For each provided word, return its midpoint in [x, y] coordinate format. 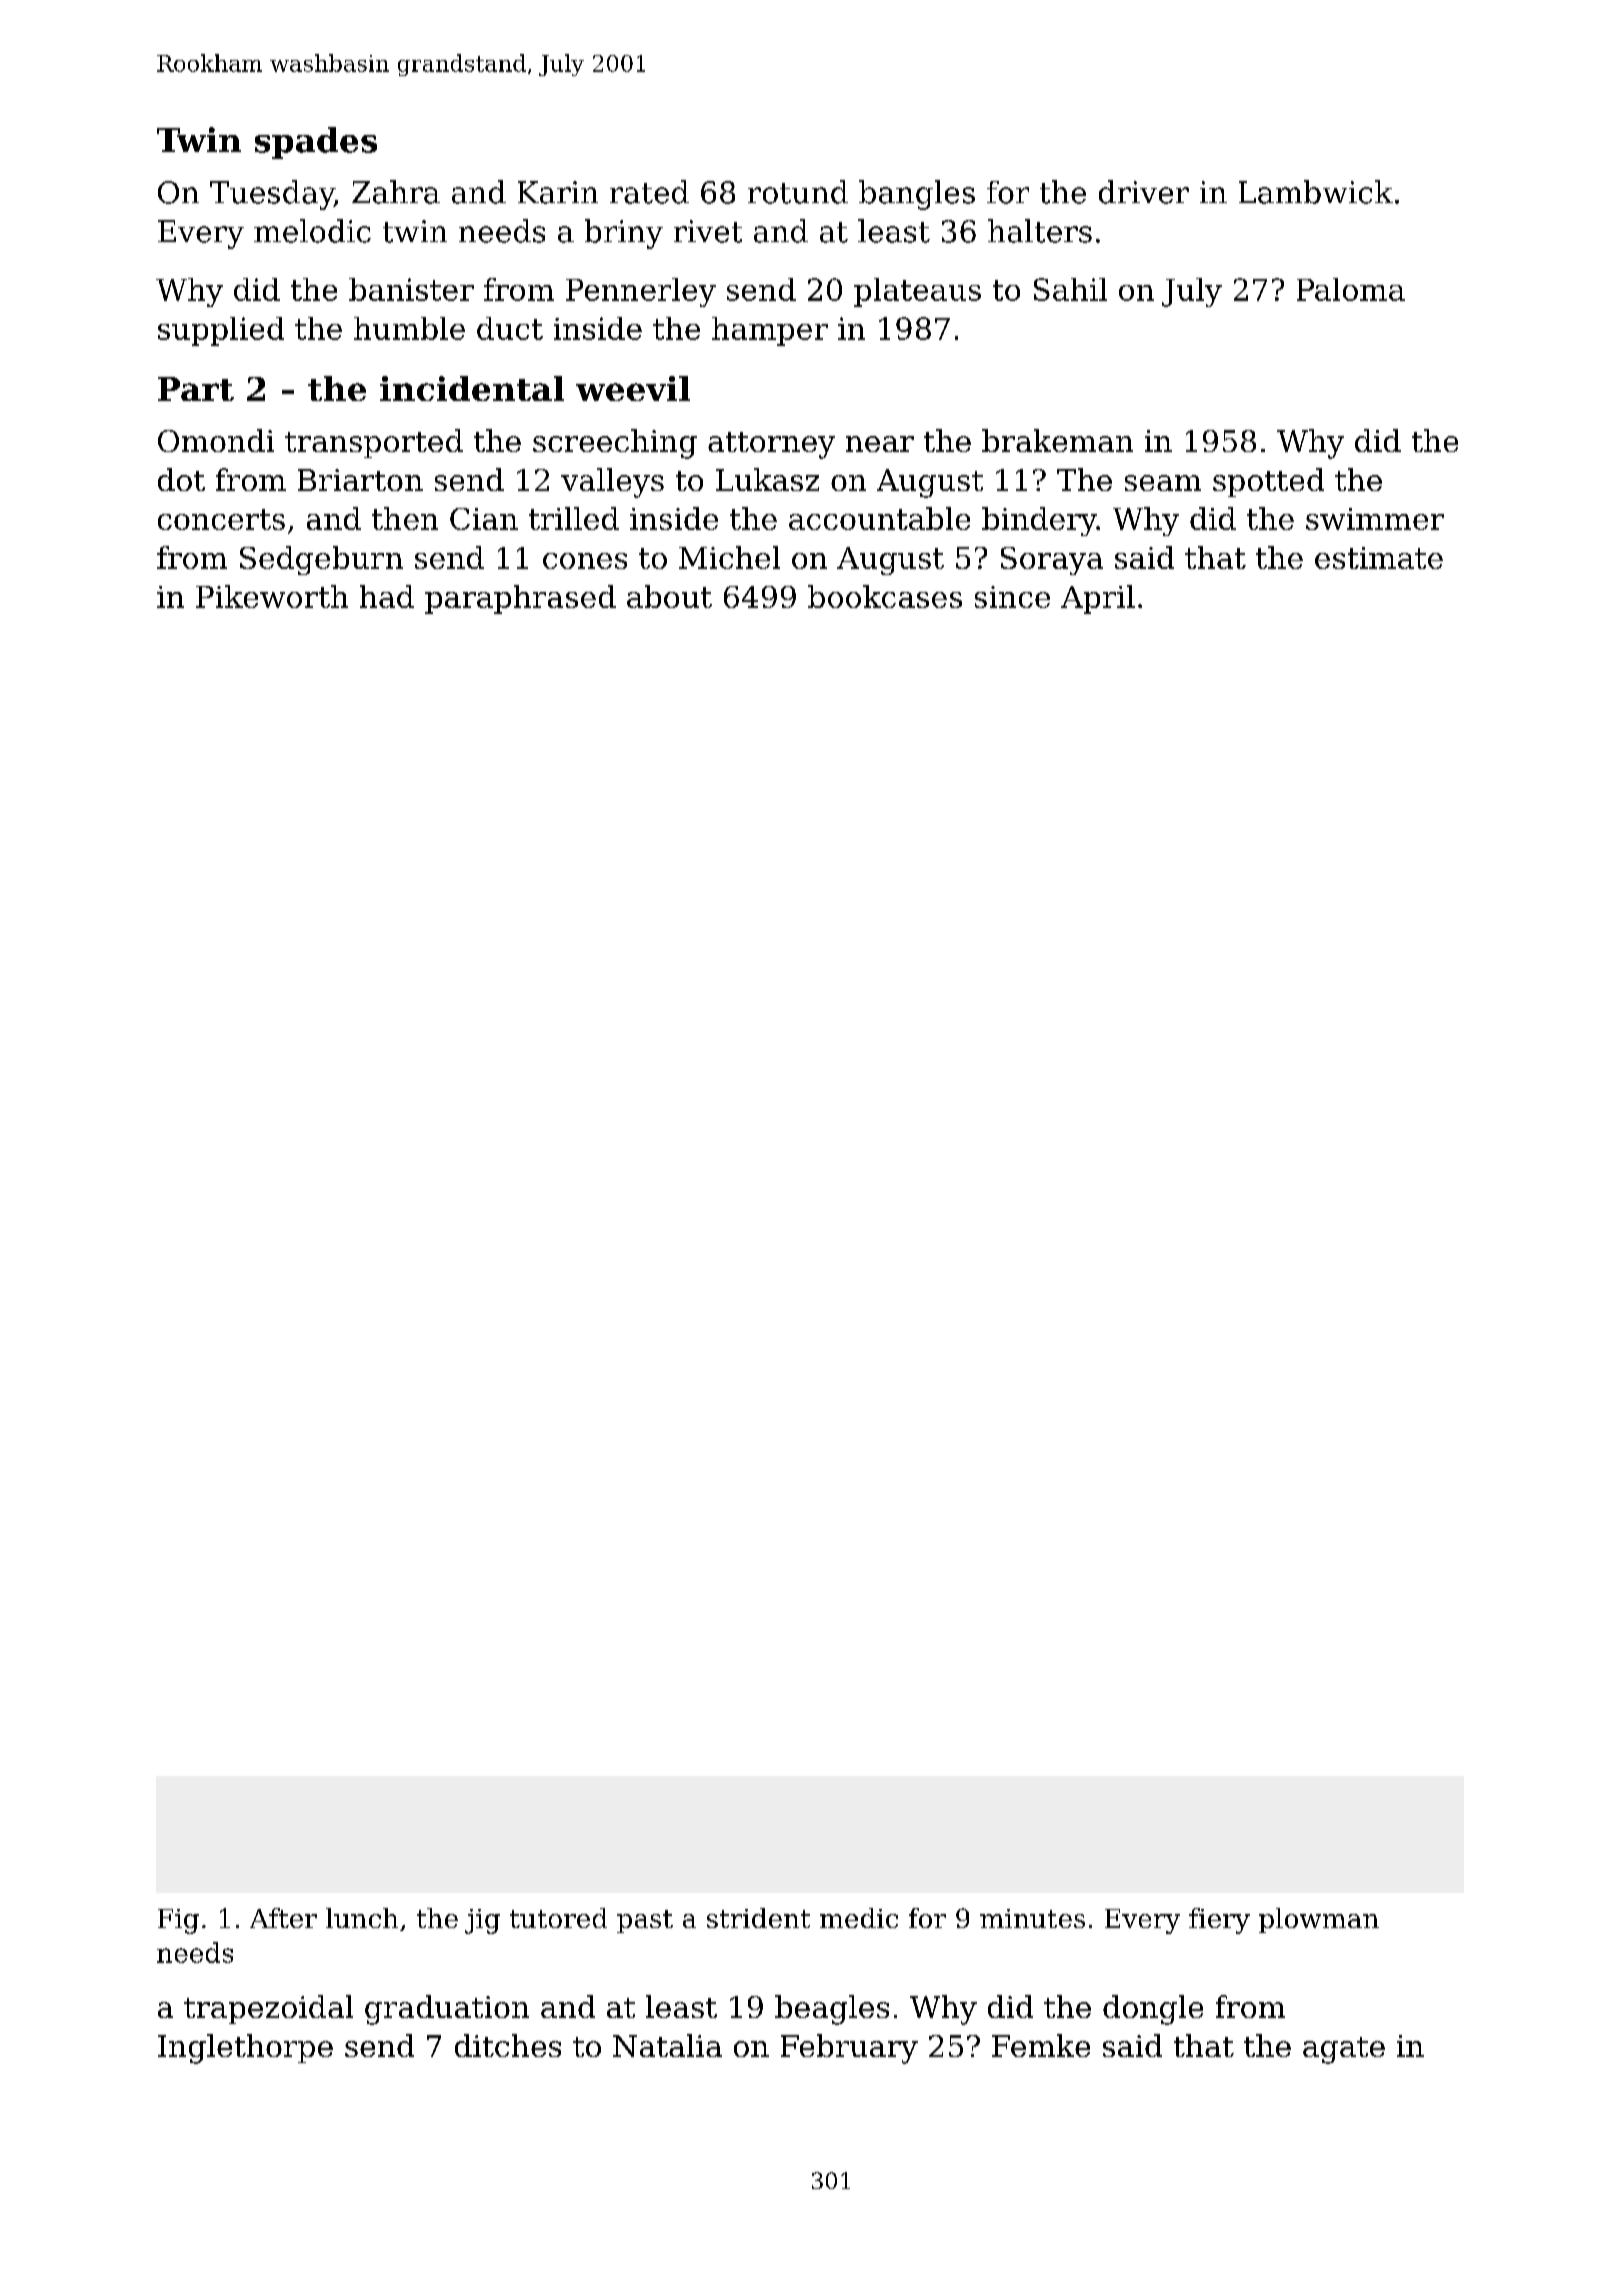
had [387, 596]
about [669, 596]
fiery [1219, 1921]
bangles [917, 195]
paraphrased [520, 599]
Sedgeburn [321, 560]
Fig [178, 1921]
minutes [1032, 1918]
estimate [1379, 558]
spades [316, 143]
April [1098, 599]
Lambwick [1316, 192]
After [283, 1918]
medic [859, 1918]
